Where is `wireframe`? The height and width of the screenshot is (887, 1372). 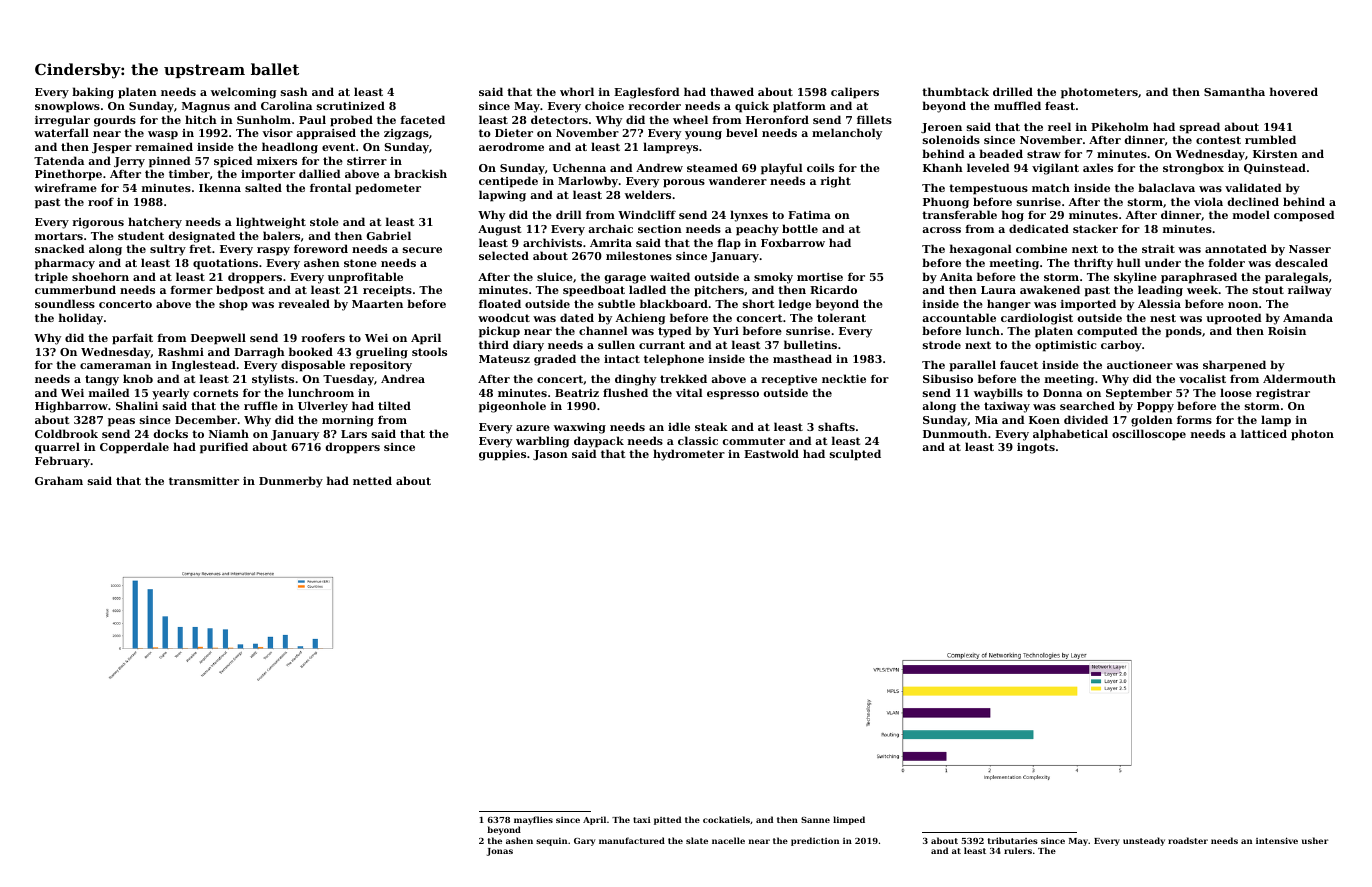 wireframe is located at coordinates (65, 187).
